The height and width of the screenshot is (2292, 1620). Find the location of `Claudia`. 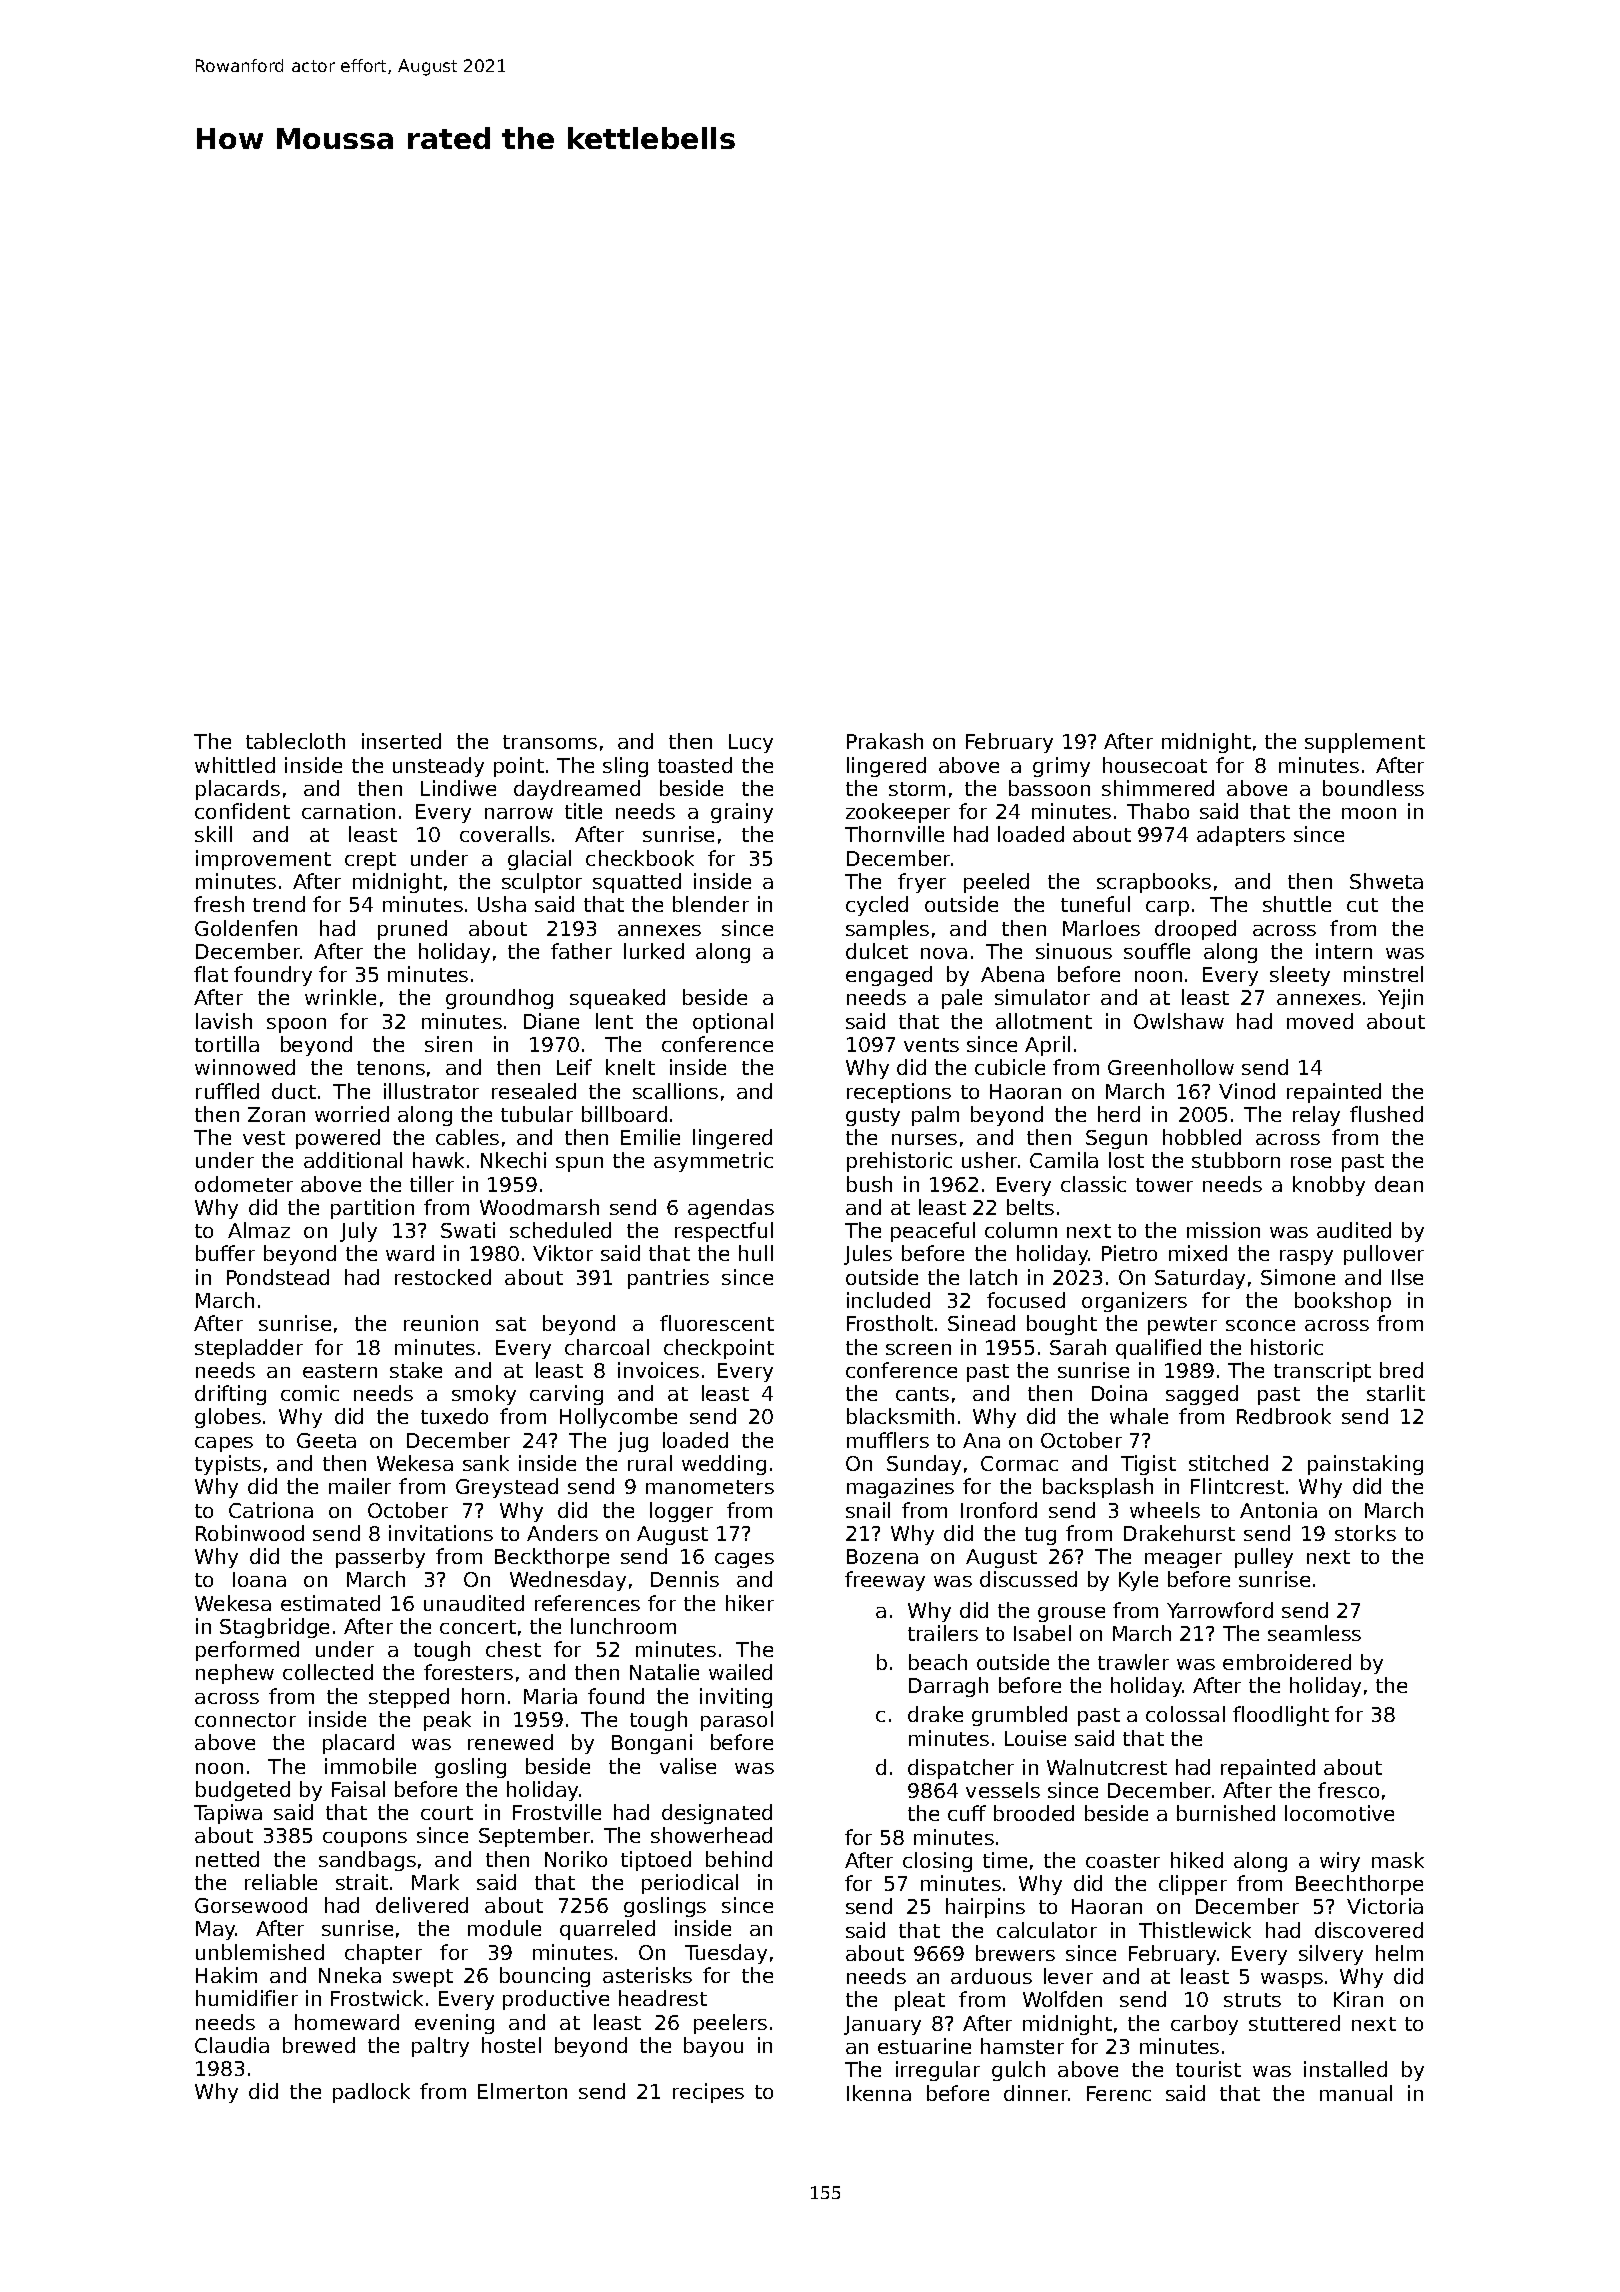

Claudia is located at coordinates (232, 2045).
